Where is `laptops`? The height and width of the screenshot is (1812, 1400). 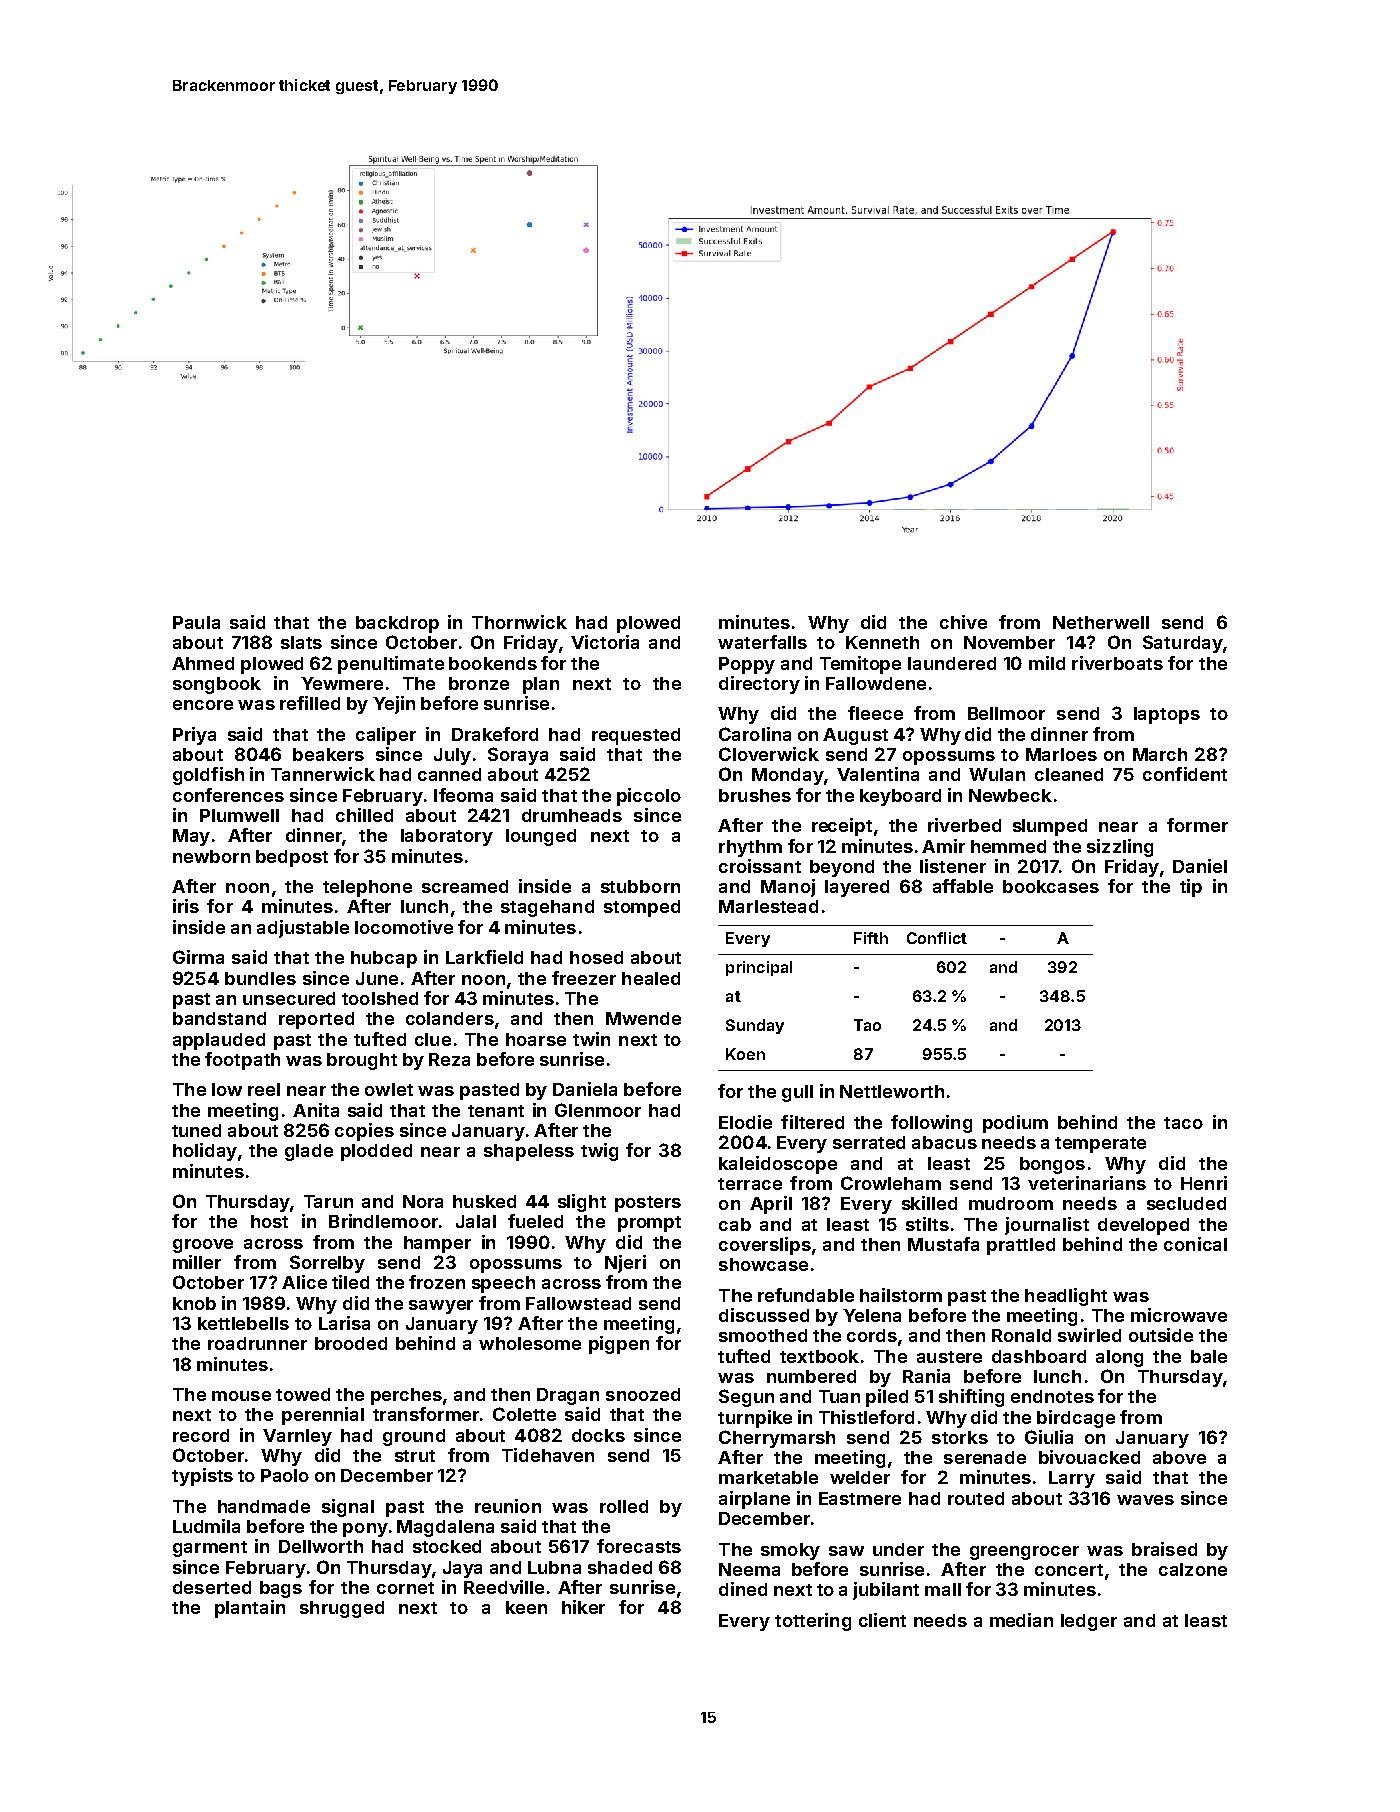
laptops is located at coordinates (1167, 715).
